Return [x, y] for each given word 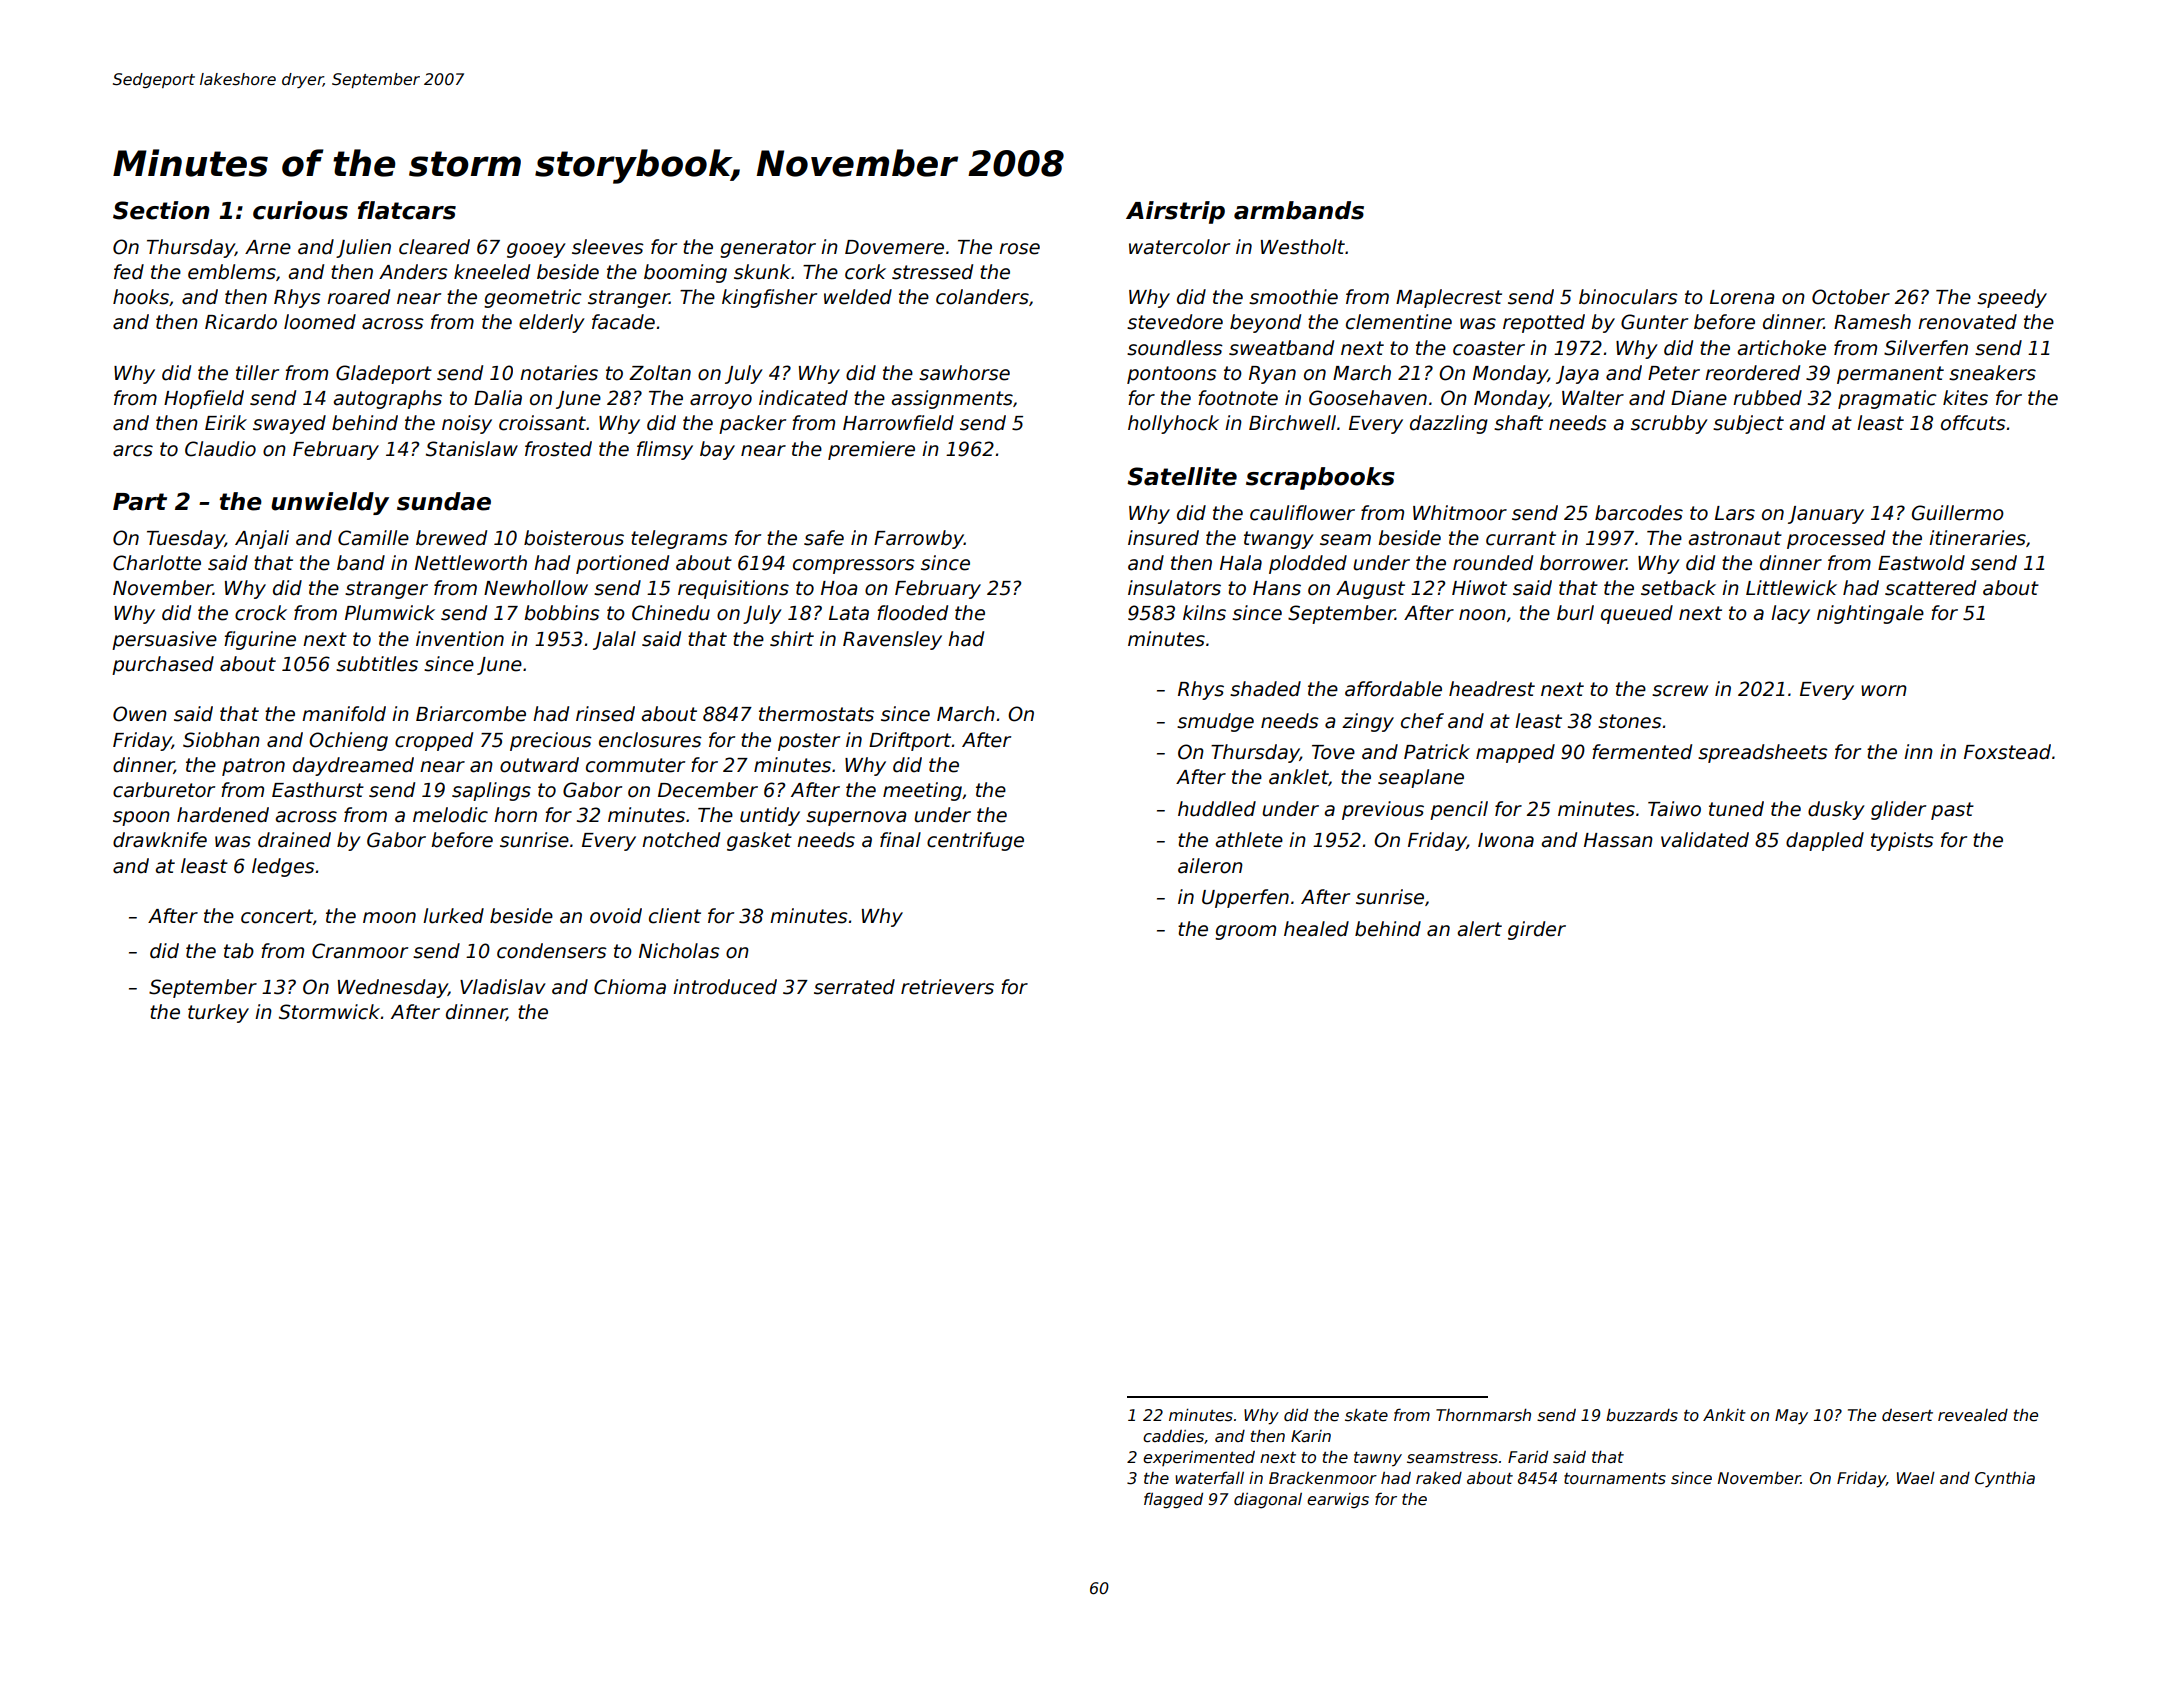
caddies [1173, 1436]
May [1791, 1417]
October [1851, 297]
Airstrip [1175, 212]
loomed [320, 322]
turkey [218, 1013]
